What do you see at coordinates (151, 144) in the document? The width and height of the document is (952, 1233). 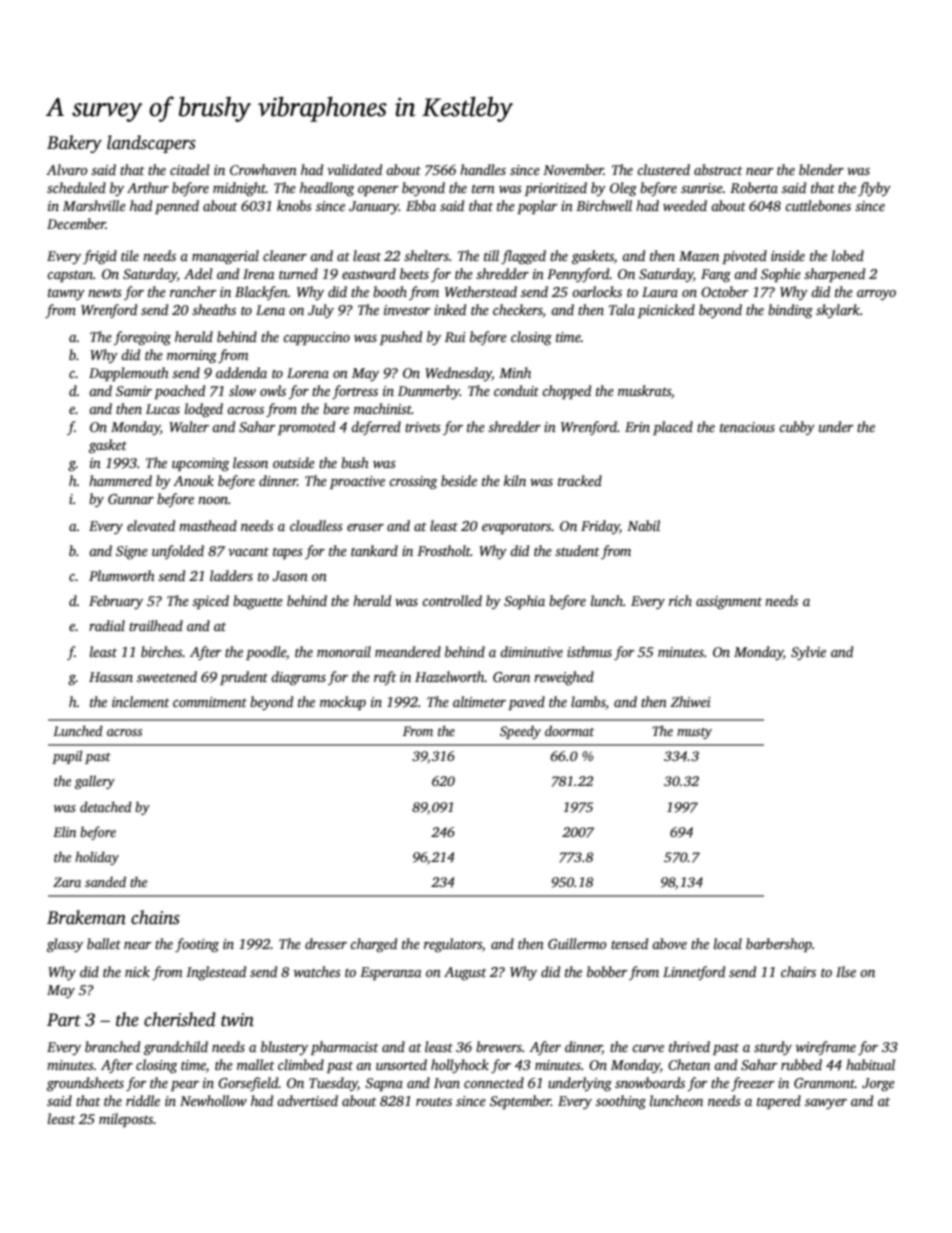 I see `landscapers` at bounding box center [151, 144].
